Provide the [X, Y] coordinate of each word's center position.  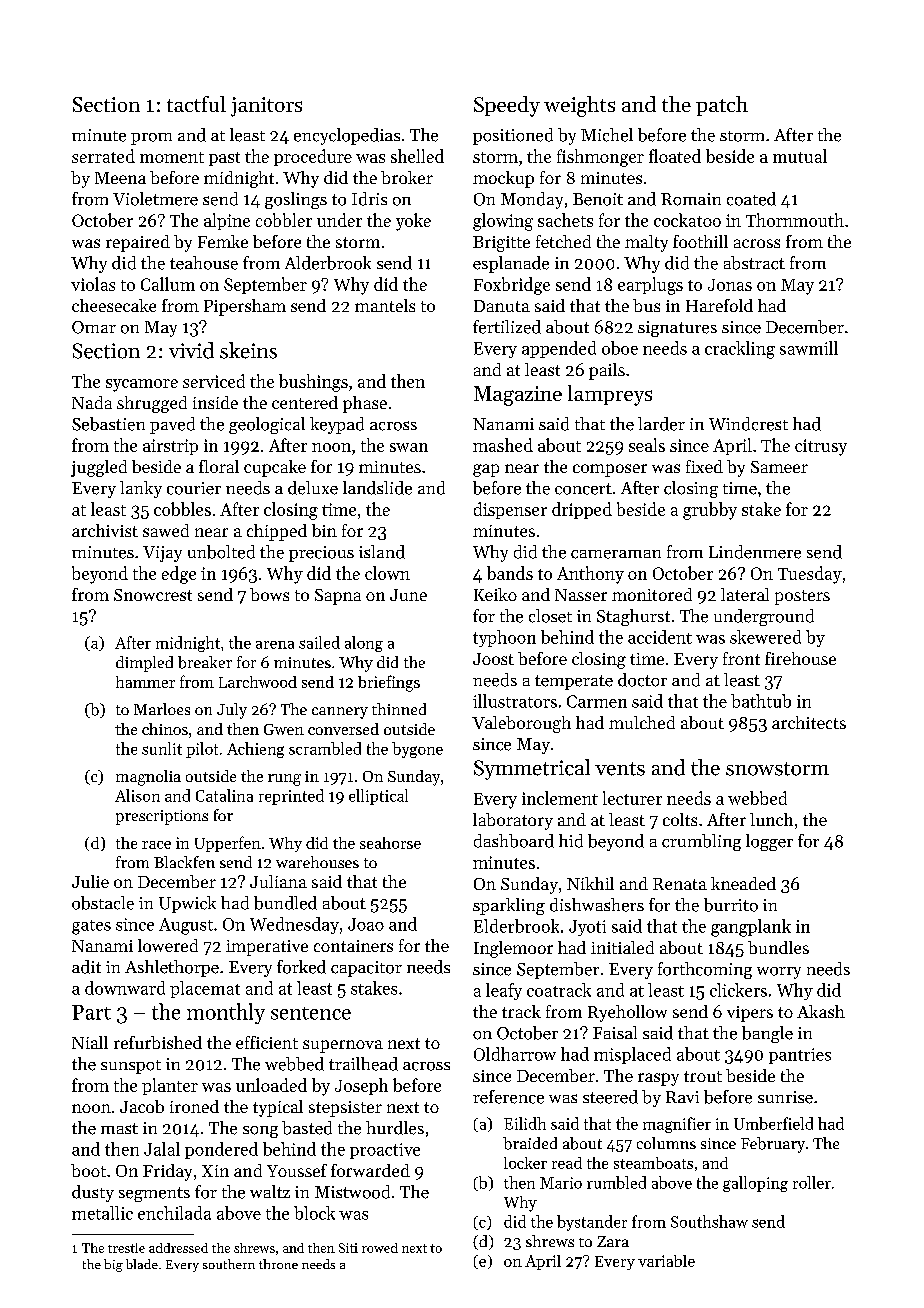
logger [769, 842]
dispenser [510, 510]
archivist [105, 530]
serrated [103, 156]
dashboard [514, 841]
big [113, 1265]
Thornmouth [795, 220]
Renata [680, 884]
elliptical [378, 797]
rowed [380, 1248]
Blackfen [184, 862]
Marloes [162, 709]
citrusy [821, 447]
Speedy [507, 106]
